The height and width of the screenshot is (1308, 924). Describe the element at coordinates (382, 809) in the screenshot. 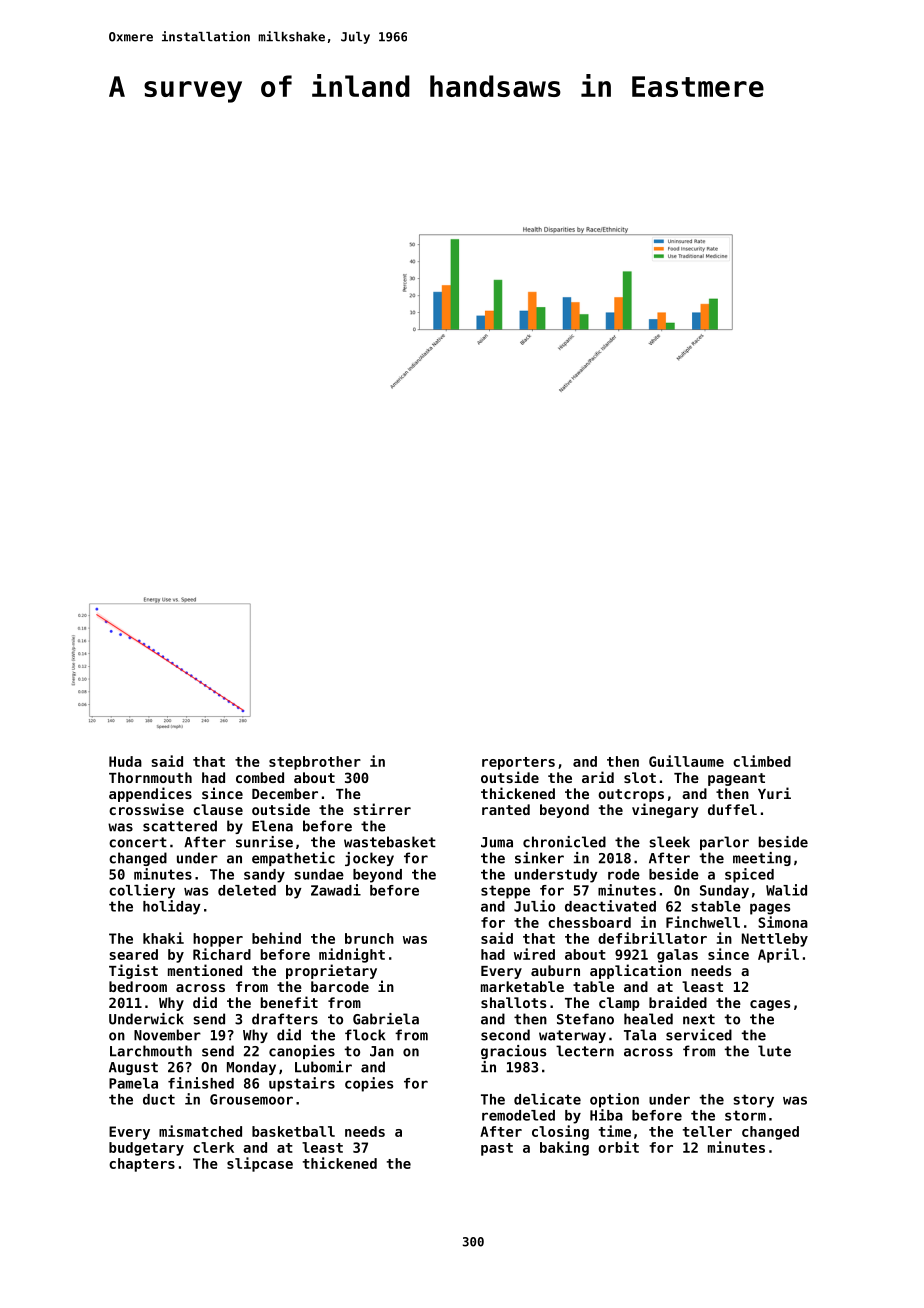

I see `stirrer` at that location.
